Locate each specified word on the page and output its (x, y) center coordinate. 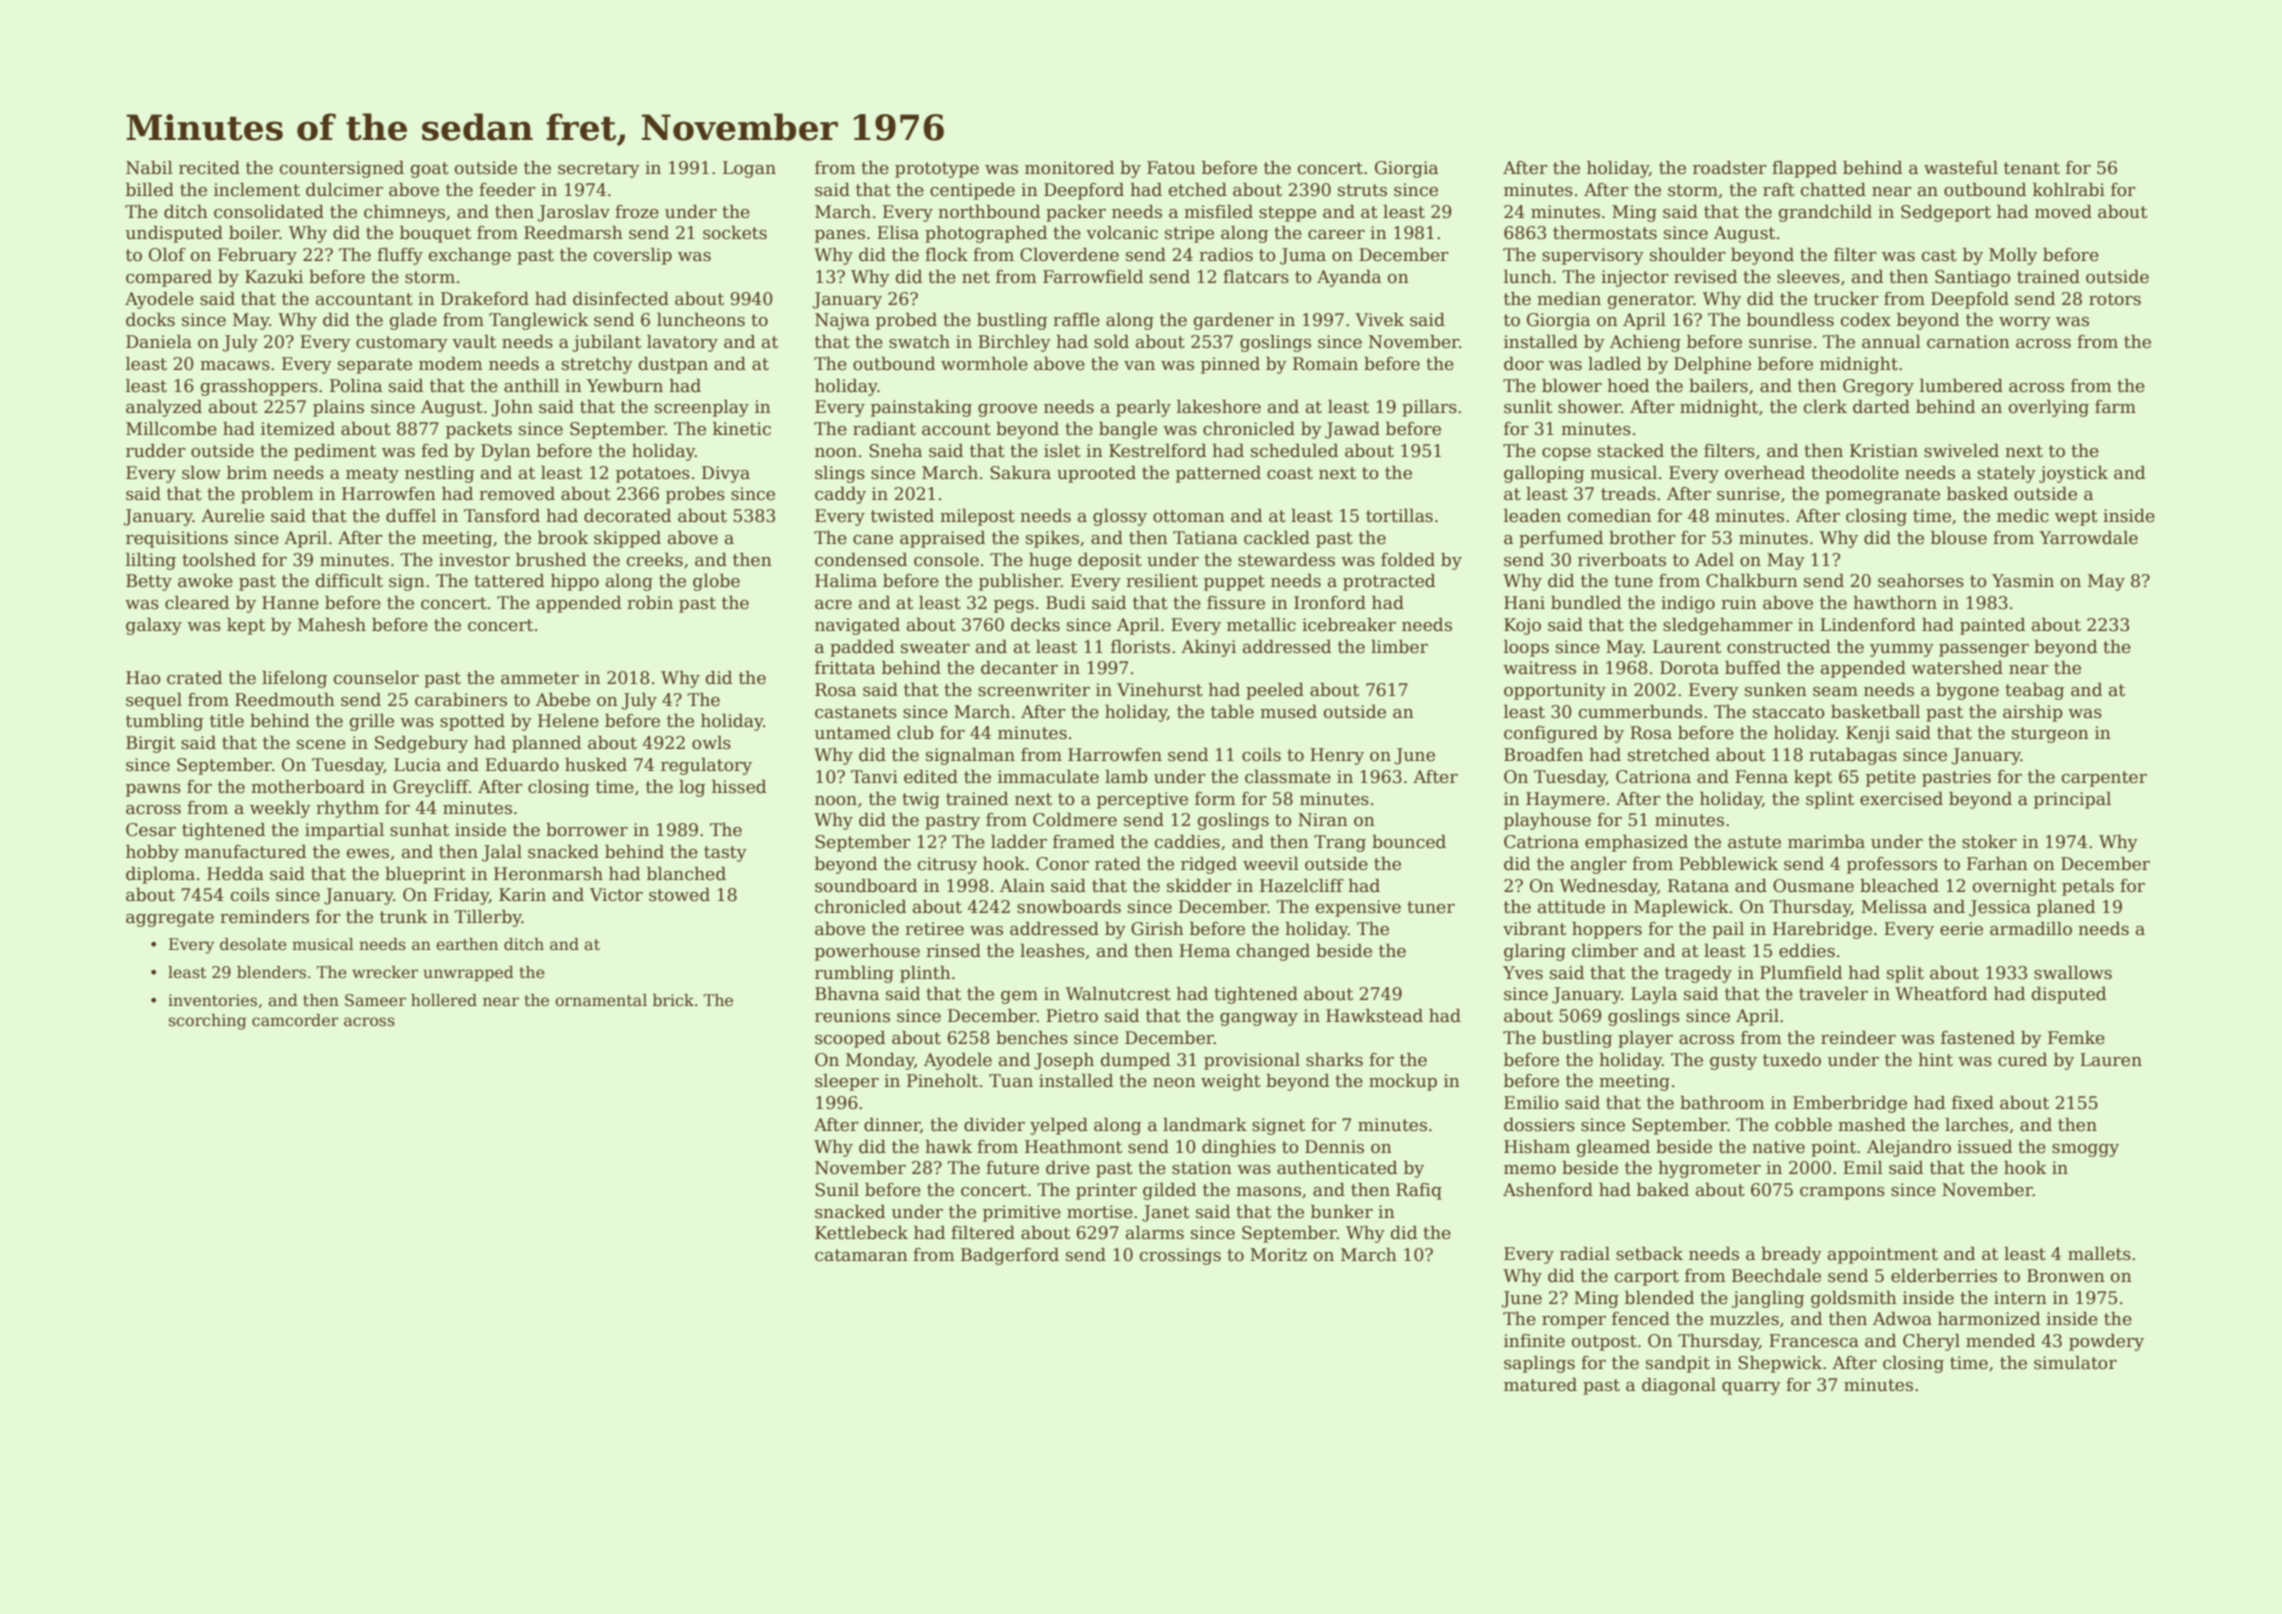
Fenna (1761, 777)
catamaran (861, 1255)
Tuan (1011, 1081)
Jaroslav (574, 213)
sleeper (847, 1082)
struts (1362, 190)
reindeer (1858, 1038)
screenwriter (1034, 690)
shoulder (1688, 255)
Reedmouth (285, 700)
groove (1007, 410)
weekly (280, 809)
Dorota (1689, 668)
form (1215, 799)
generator (1651, 301)
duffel (411, 516)
